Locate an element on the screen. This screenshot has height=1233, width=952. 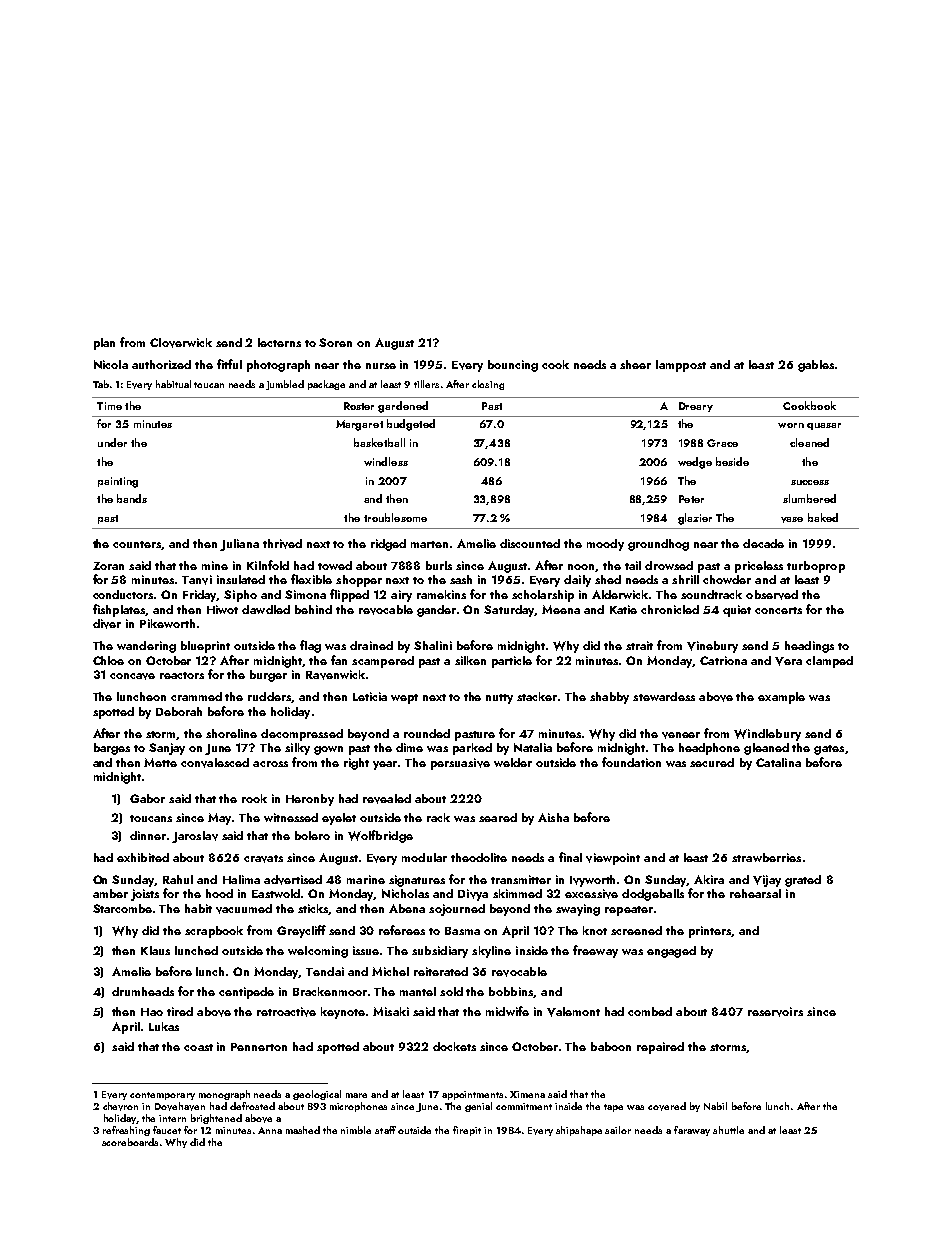
daily is located at coordinates (577, 581).
